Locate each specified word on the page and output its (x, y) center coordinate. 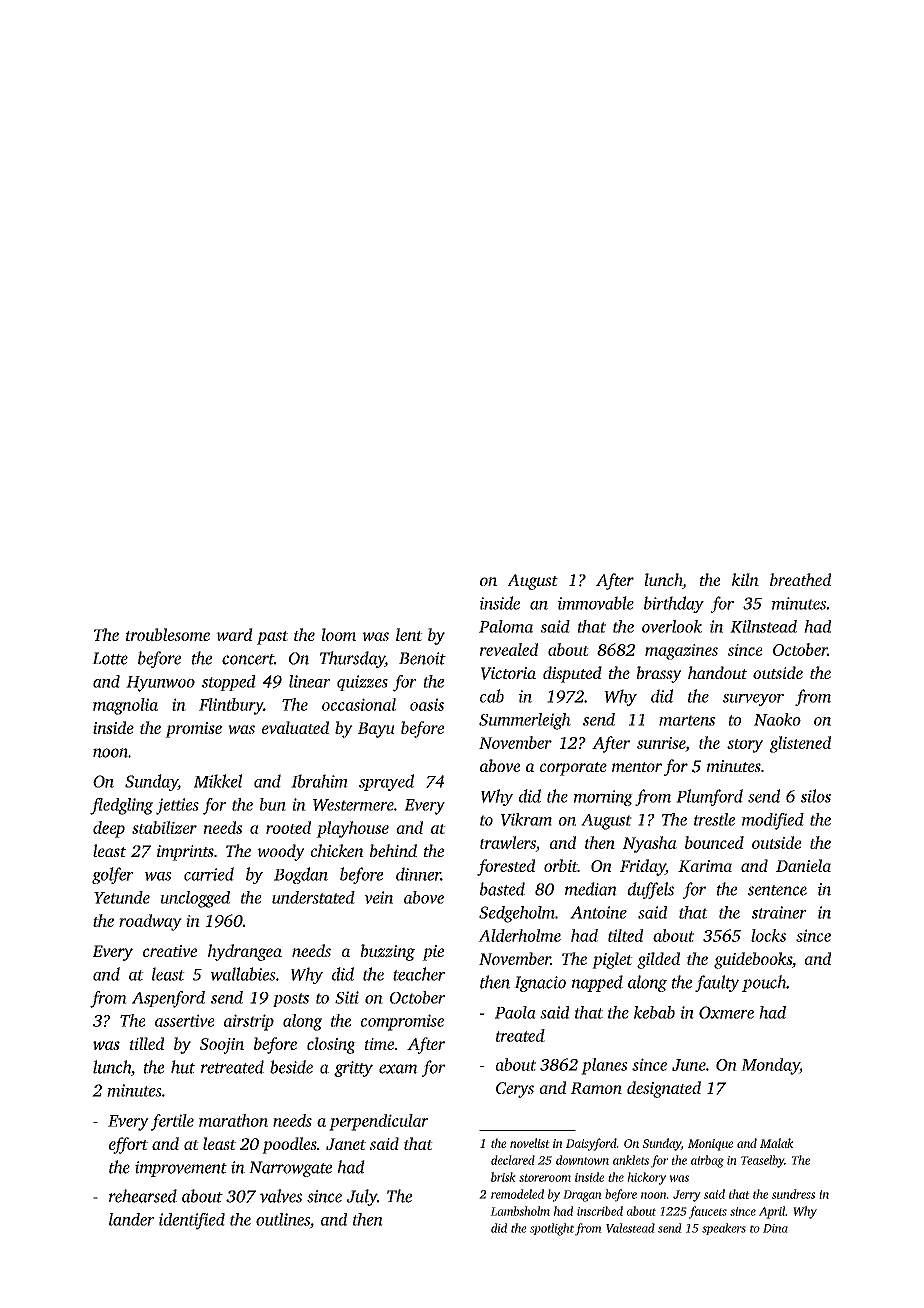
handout (717, 672)
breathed (800, 579)
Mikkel (218, 781)
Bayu (376, 730)
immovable (596, 603)
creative (170, 951)
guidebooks (753, 960)
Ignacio (540, 984)
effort (128, 1145)
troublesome (168, 634)
